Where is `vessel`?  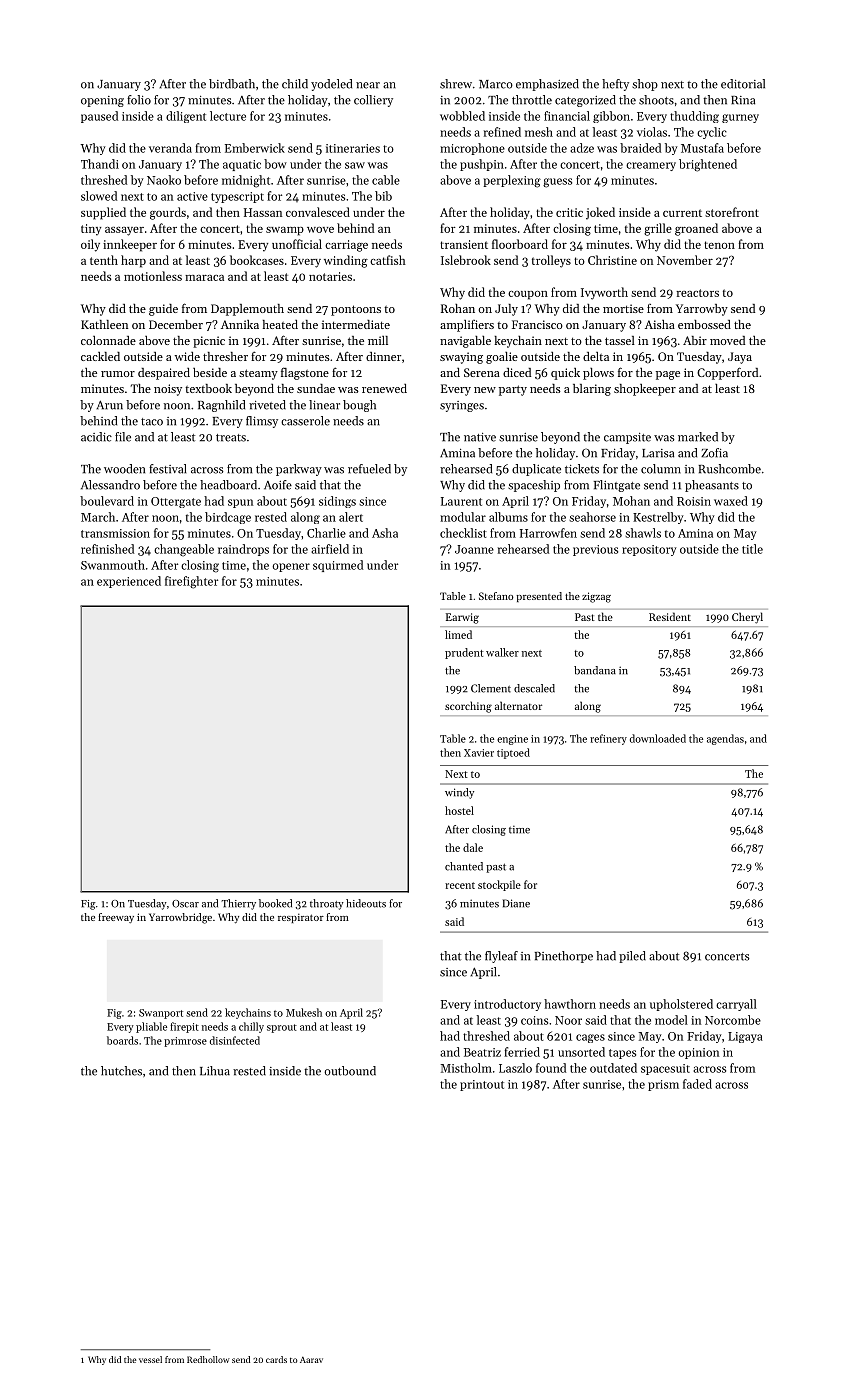
vessel is located at coordinates (150, 1359).
